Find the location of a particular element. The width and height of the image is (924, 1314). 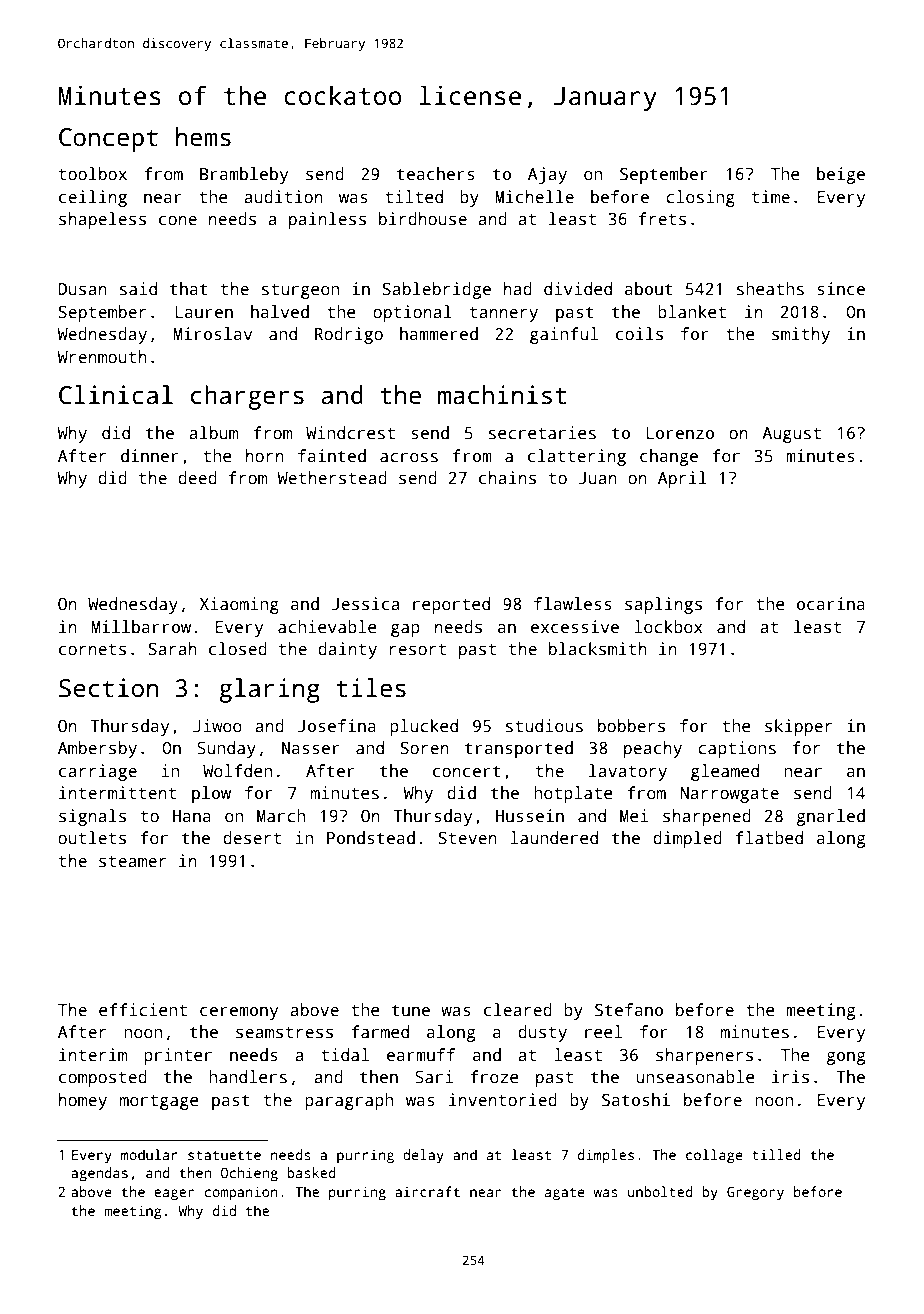

aircraft is located at coordinates (427, 1191).
